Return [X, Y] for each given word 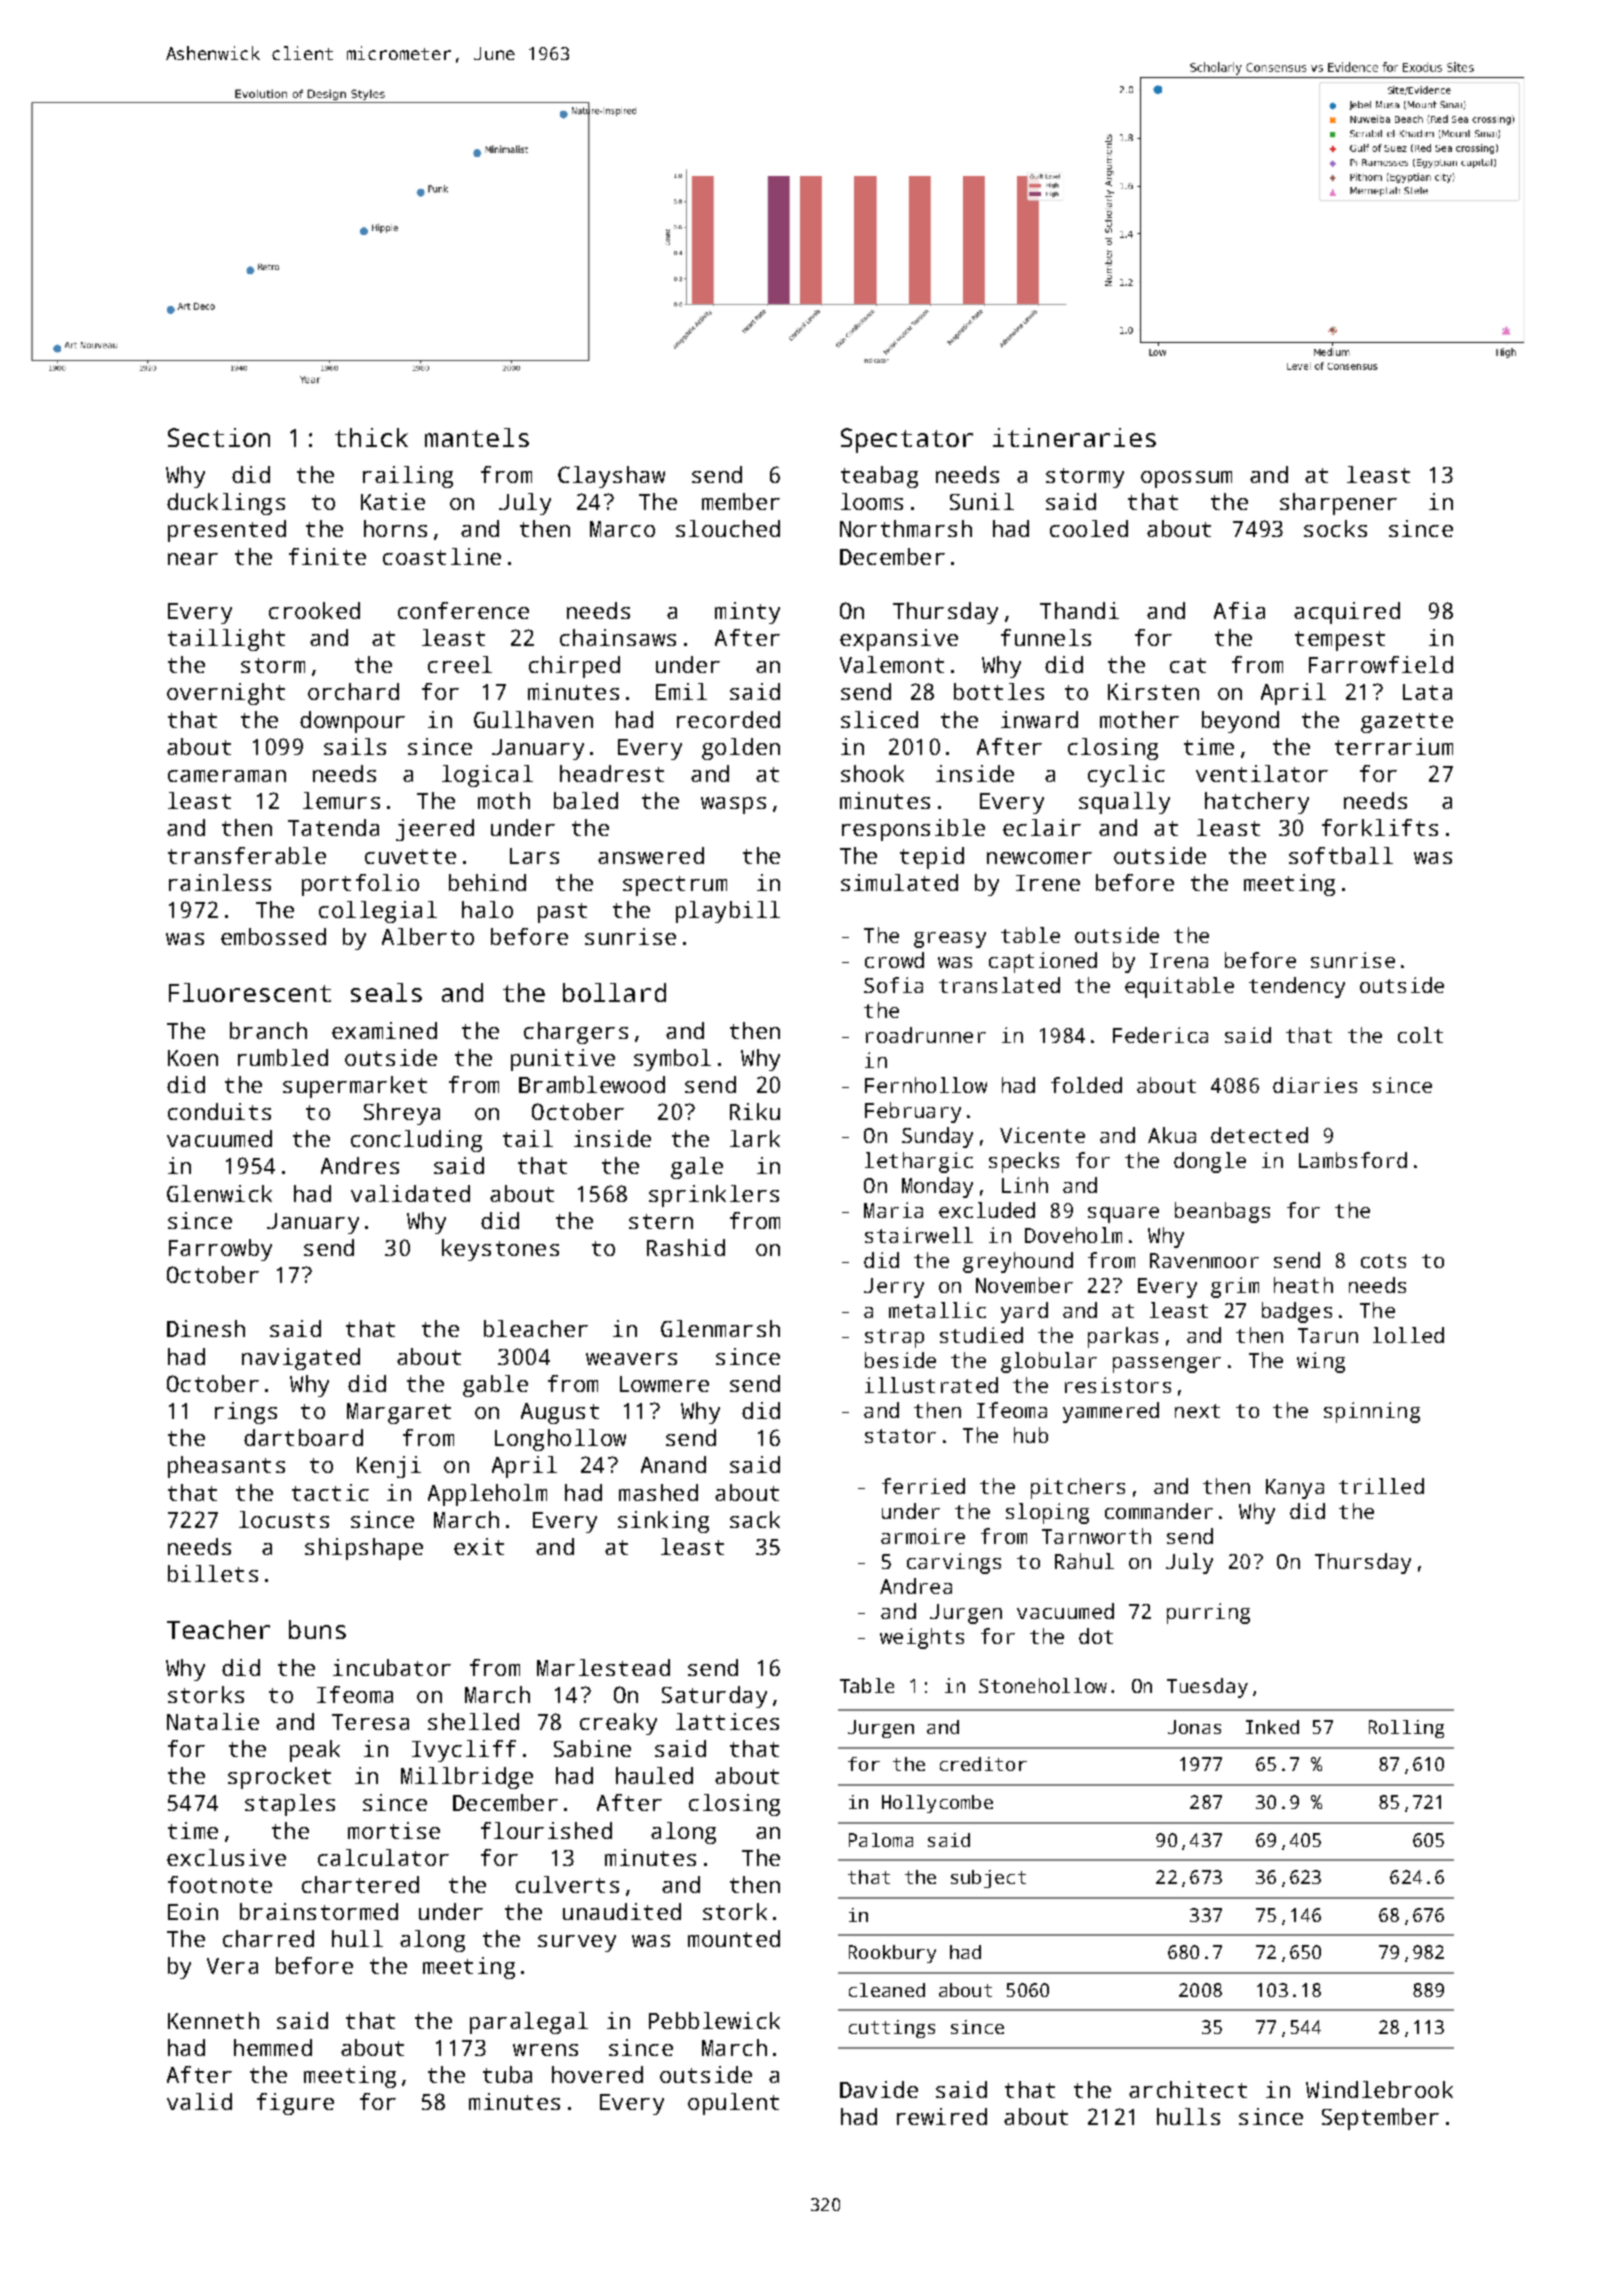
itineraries [1074, 437]
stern [661, 1221]
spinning [1372, 1412]
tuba [507, 2074]
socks [1335, 528]
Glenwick [219, 1193]
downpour [352, 722]
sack [755, 1519]
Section [219, 437]
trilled [1381, 1486]
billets [213, 1573]
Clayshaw [611, 477]
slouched [728, 528]
